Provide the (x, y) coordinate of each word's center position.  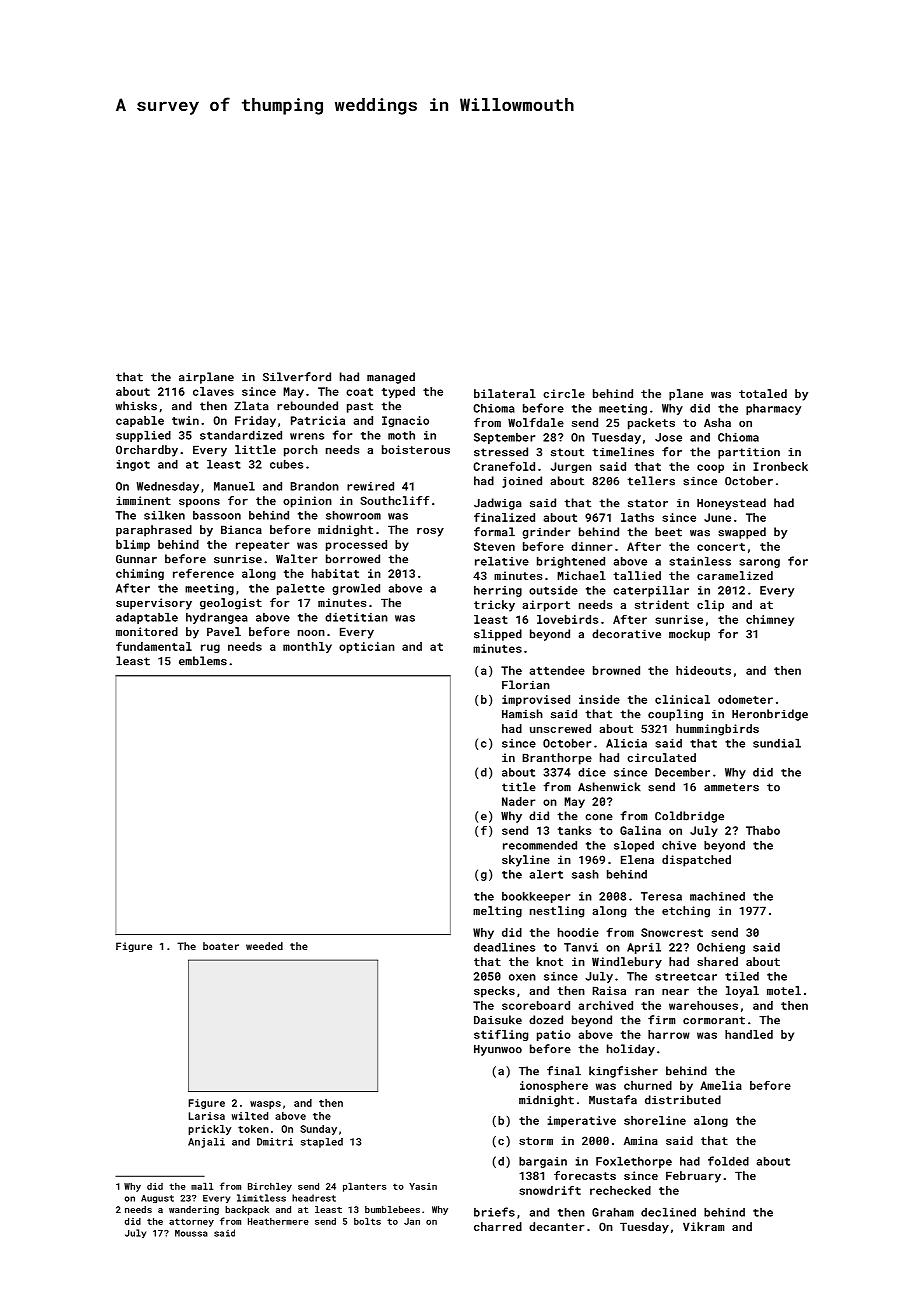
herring (498, 591)
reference (203, 573)
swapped (742, 533)
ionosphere (554, 1086)
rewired (370, 486)
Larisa (207, 1116)
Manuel (234, 486)
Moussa (191, 1233)
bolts (367, 1221)
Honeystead (731, 504)
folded (728, 1161)
